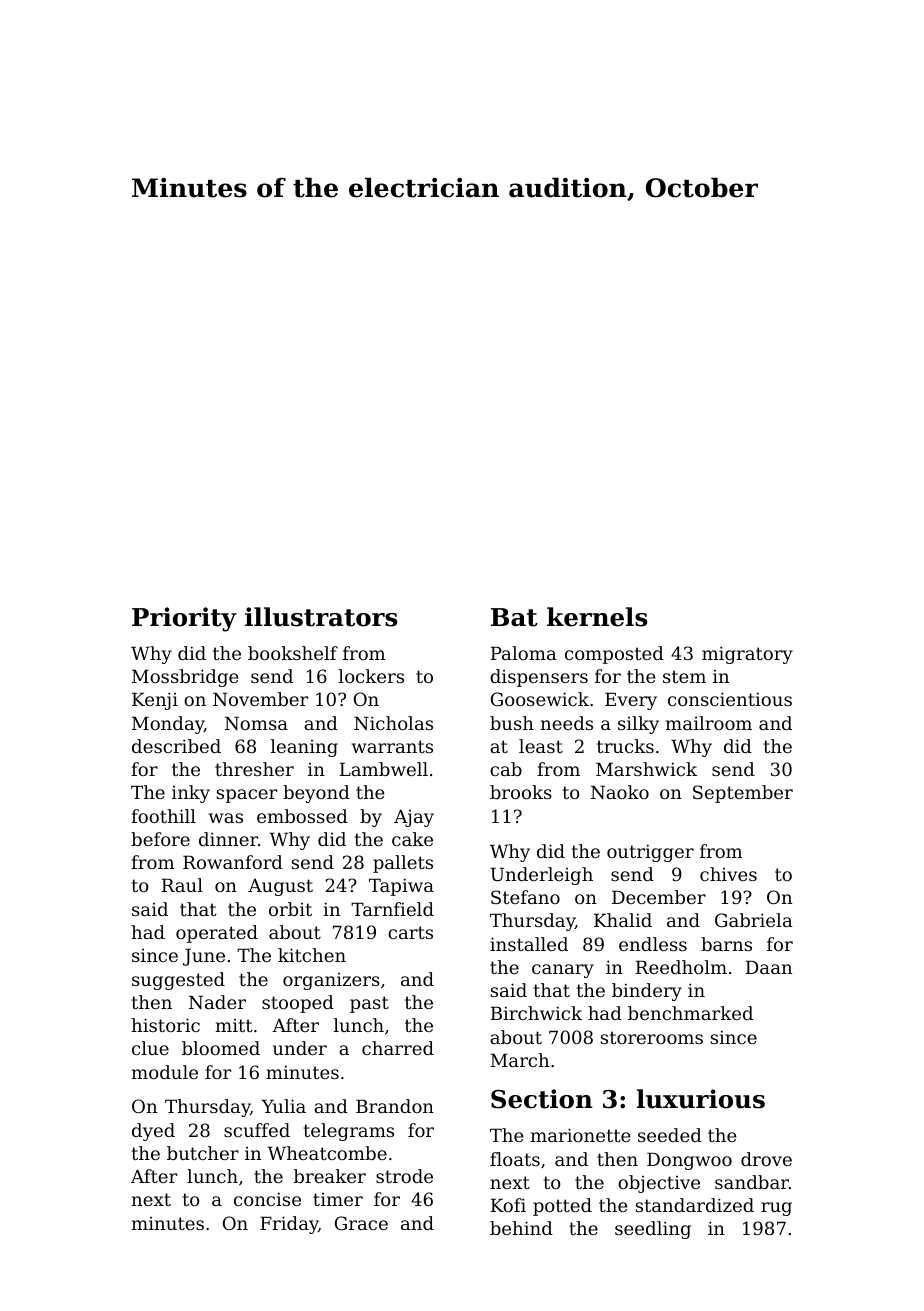 This screenshot has height=1311, width=924. Describe the element at coordinates (525, 897) in the screenshot. I see `Stefano` at that location.
